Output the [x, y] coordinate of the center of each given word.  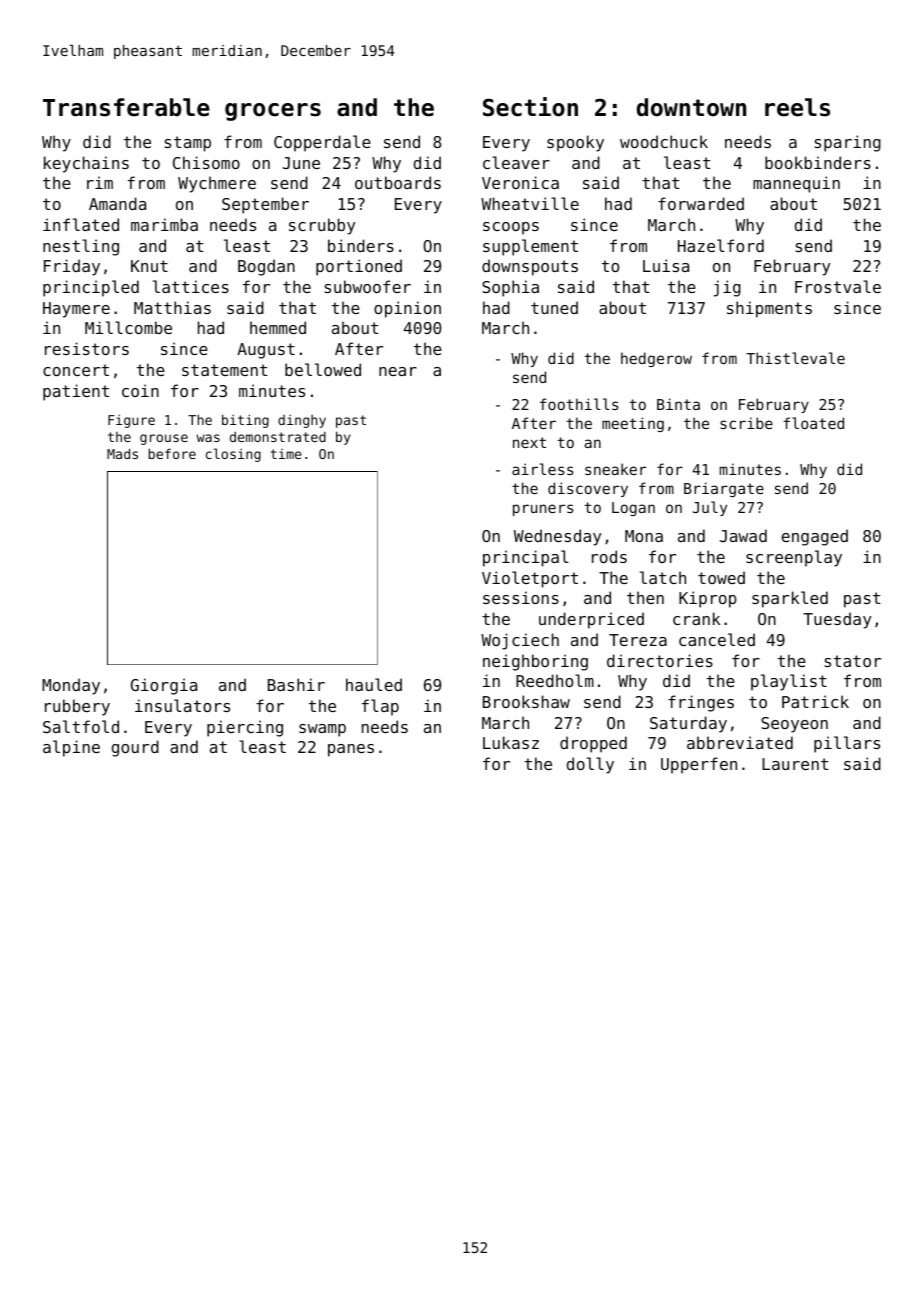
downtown [691, 107]
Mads [122, 453]
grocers [273, 112]
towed [721, 577]
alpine [71, 748]
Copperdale [322, 143]
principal [525, 558]
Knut [149, 266]
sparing [848, 143]
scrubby [322, 226]
